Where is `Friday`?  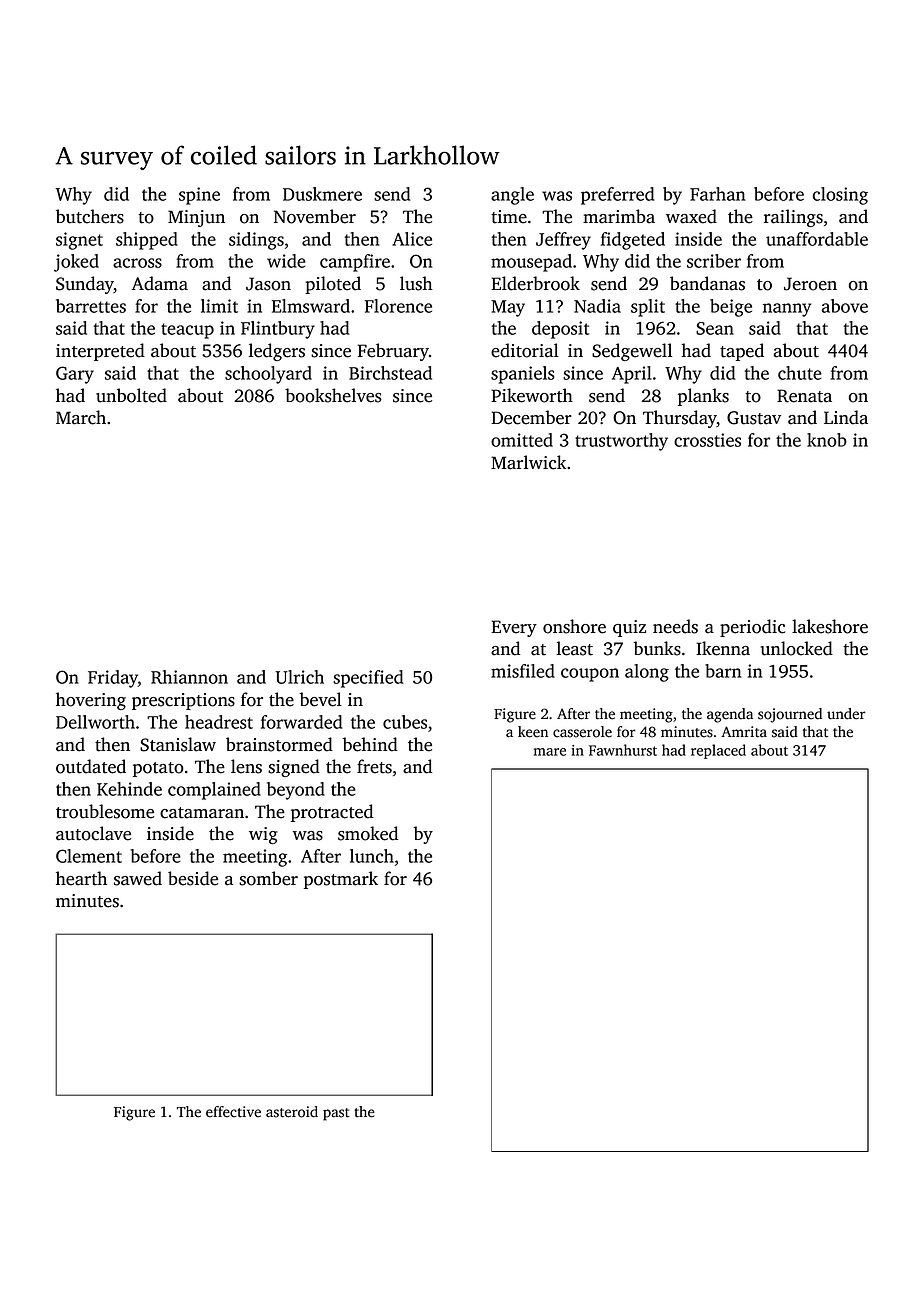 Friday is located at coordinates (113, 679).
